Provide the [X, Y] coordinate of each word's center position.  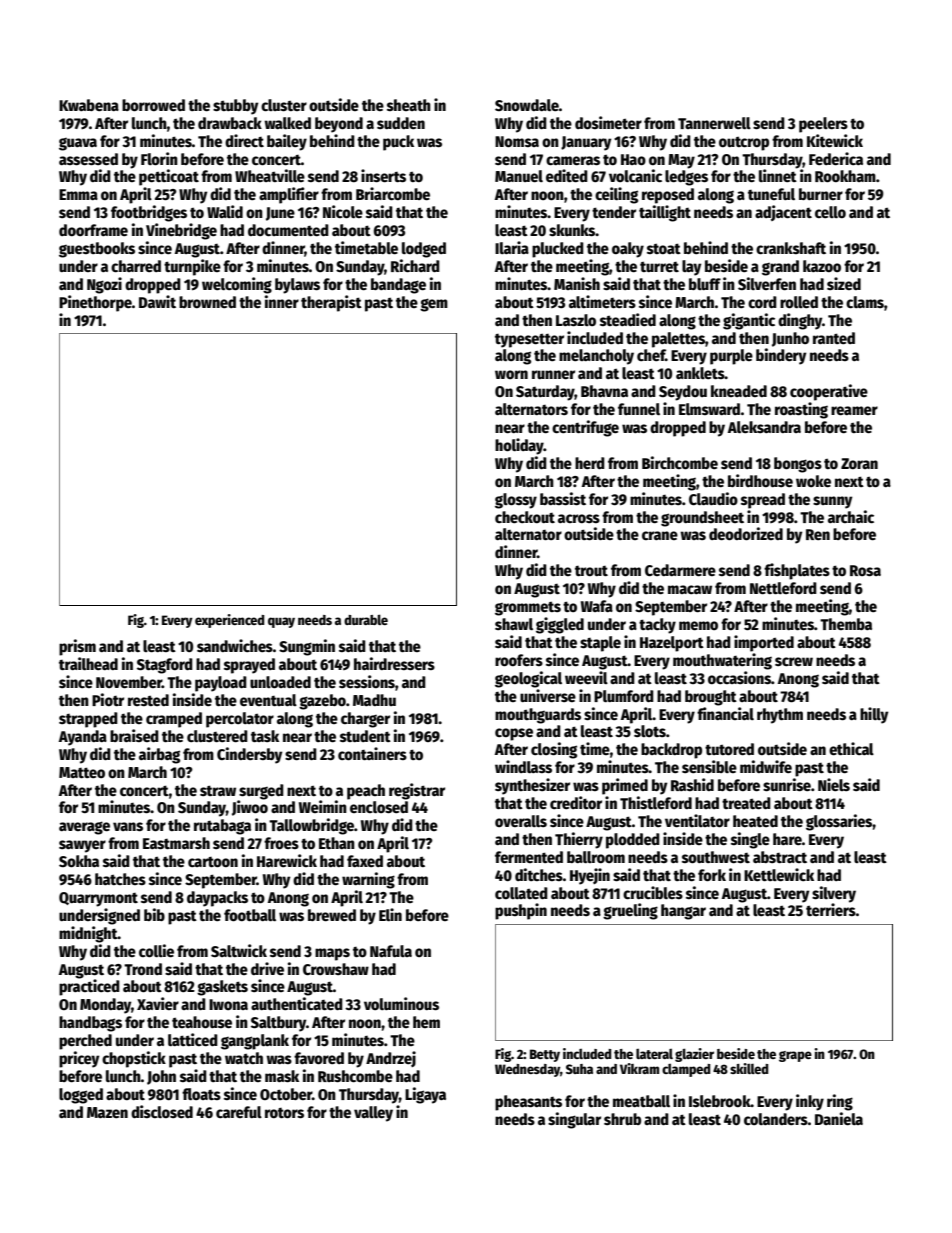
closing [554, 750]
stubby [235, 107]
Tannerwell [714, 123]
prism [77, 647]
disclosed [162, 1111]
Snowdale [527, 105]
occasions [739, 678]
